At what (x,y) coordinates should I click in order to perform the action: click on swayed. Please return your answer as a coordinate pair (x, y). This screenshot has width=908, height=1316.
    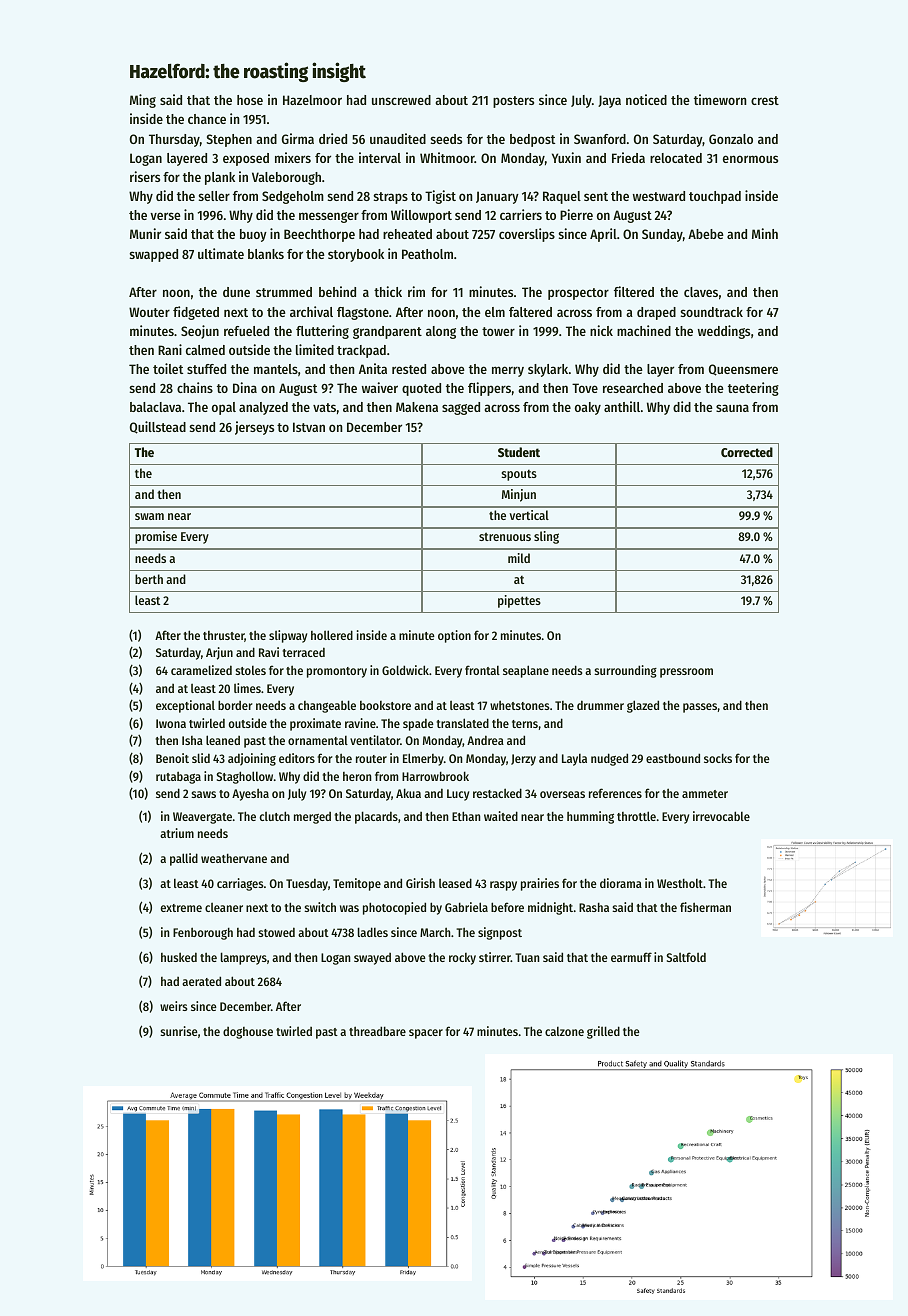
    Looking at the image, I should click on (372, 959).
